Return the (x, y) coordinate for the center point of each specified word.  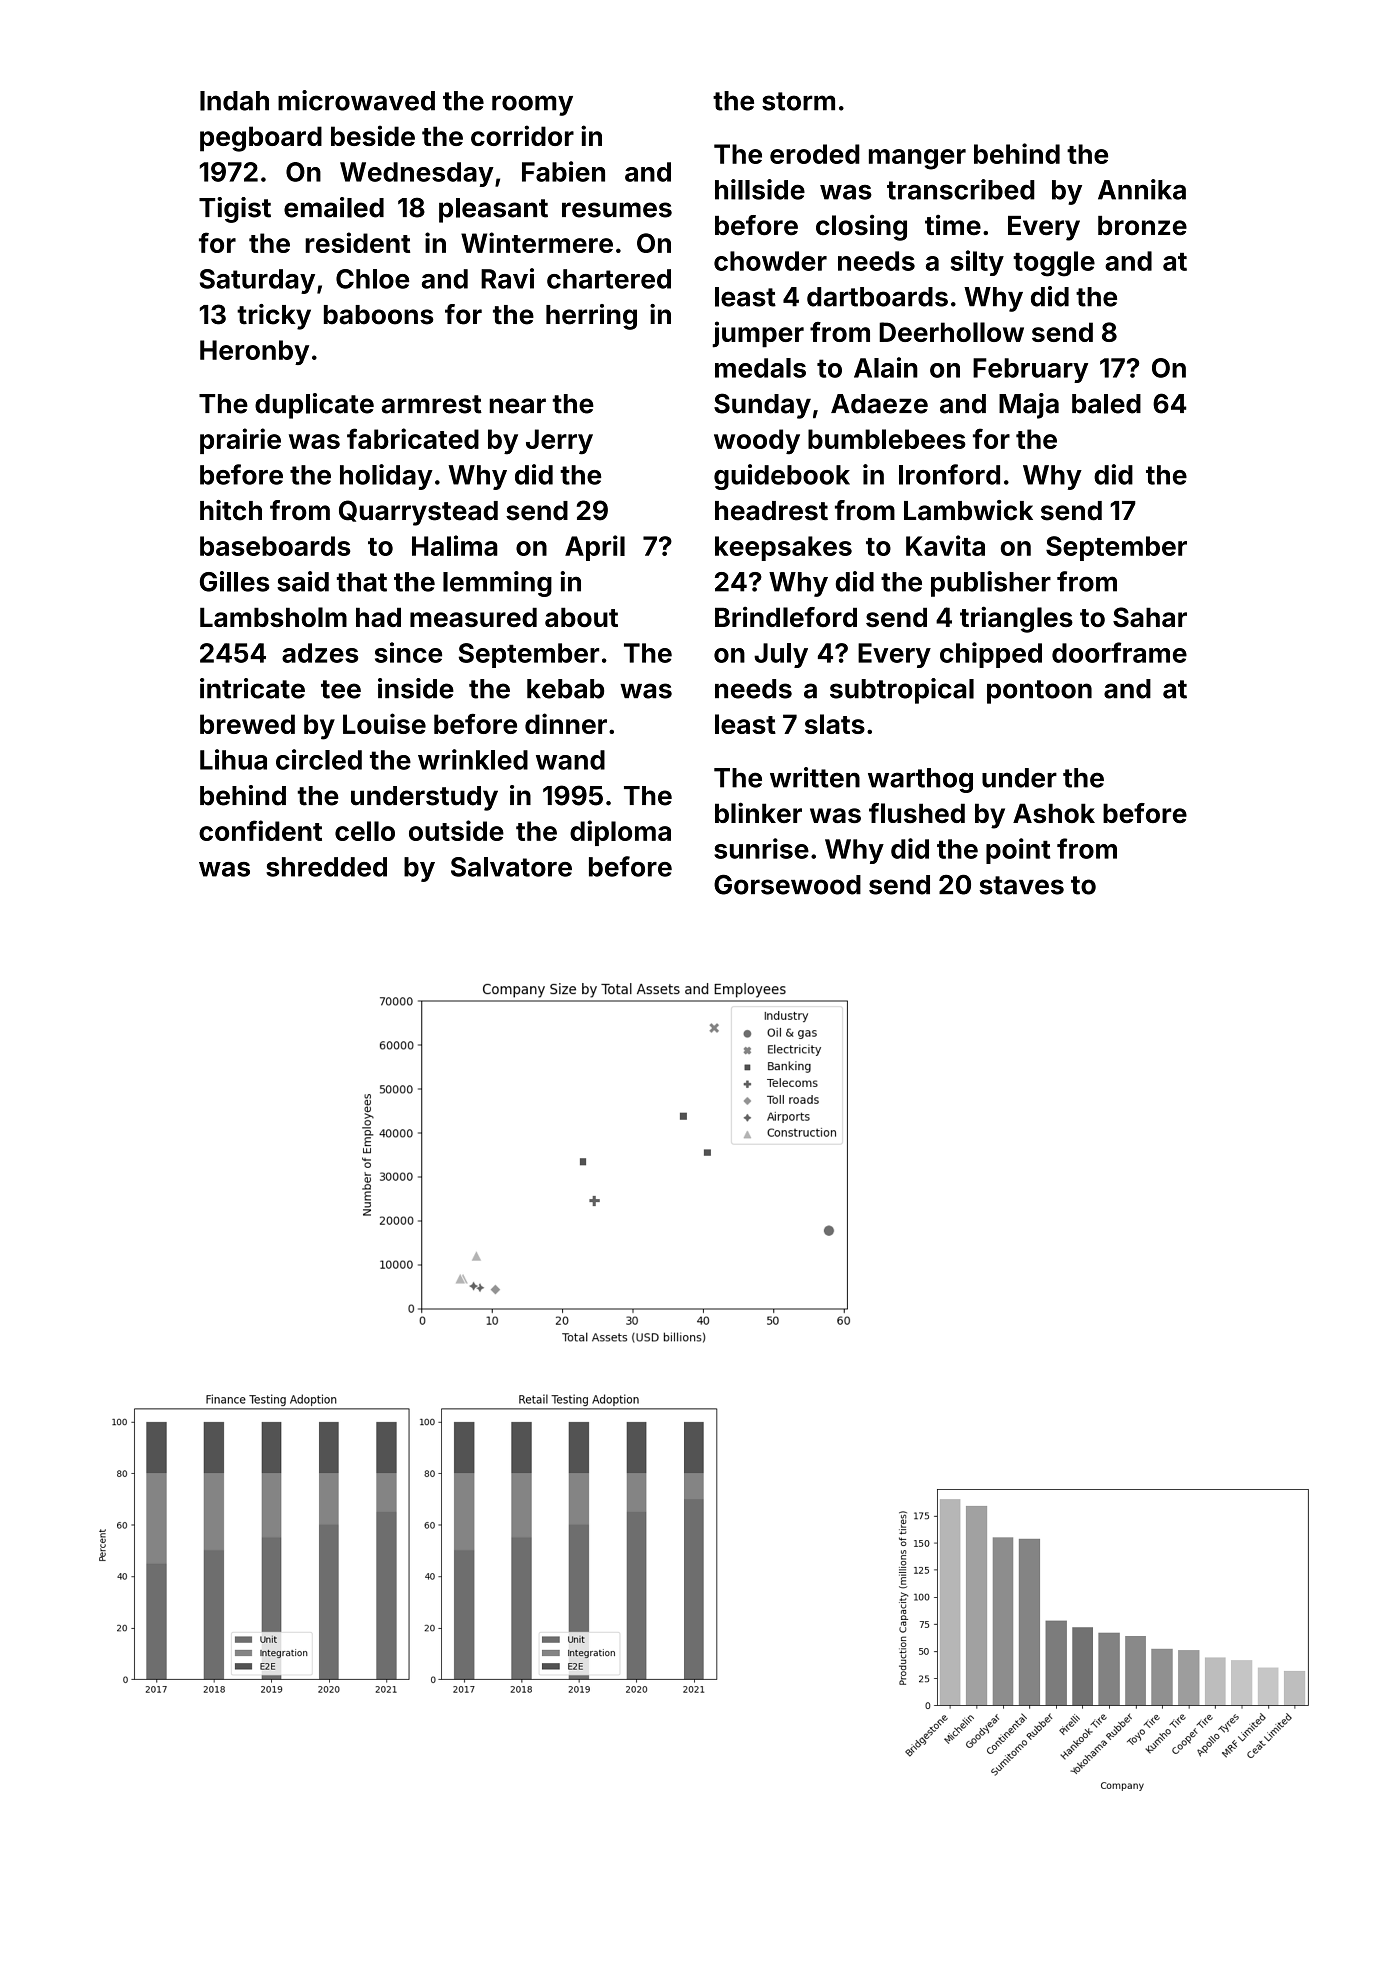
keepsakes (783, 548)
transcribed (961, 189)
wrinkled (473, 759)
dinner (566, 723)
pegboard (261, 139)
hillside (760, 189)
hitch (231, 510)
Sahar (1150, 617)
